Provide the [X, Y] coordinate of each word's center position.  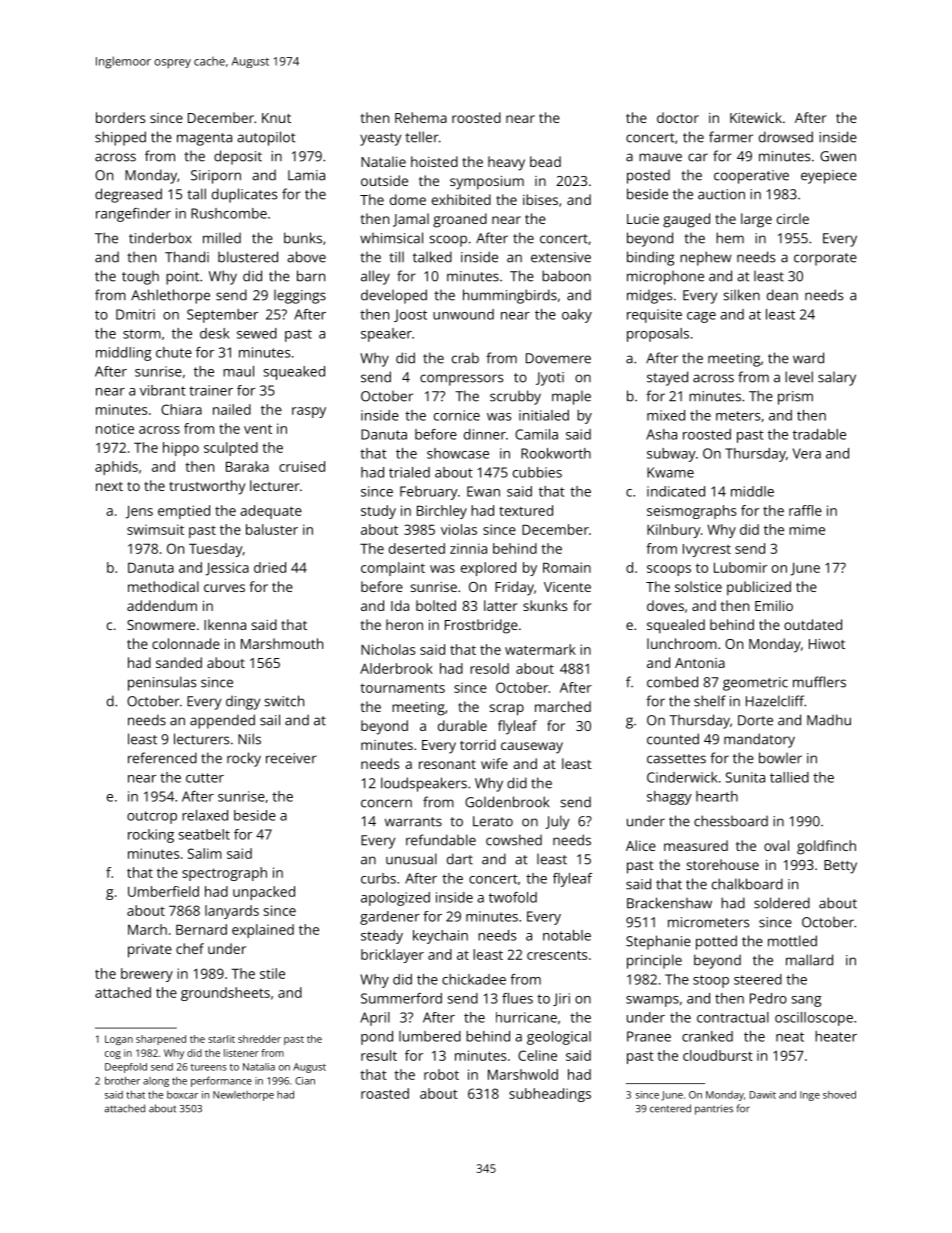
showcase [458, 453]
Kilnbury [674, 531]
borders [120, 117]
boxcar [182, 1095]
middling [123, 354]
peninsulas [162, 683]
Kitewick [756, 117]
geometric [755, 684]
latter [501, 605]
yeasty [380, 139]
